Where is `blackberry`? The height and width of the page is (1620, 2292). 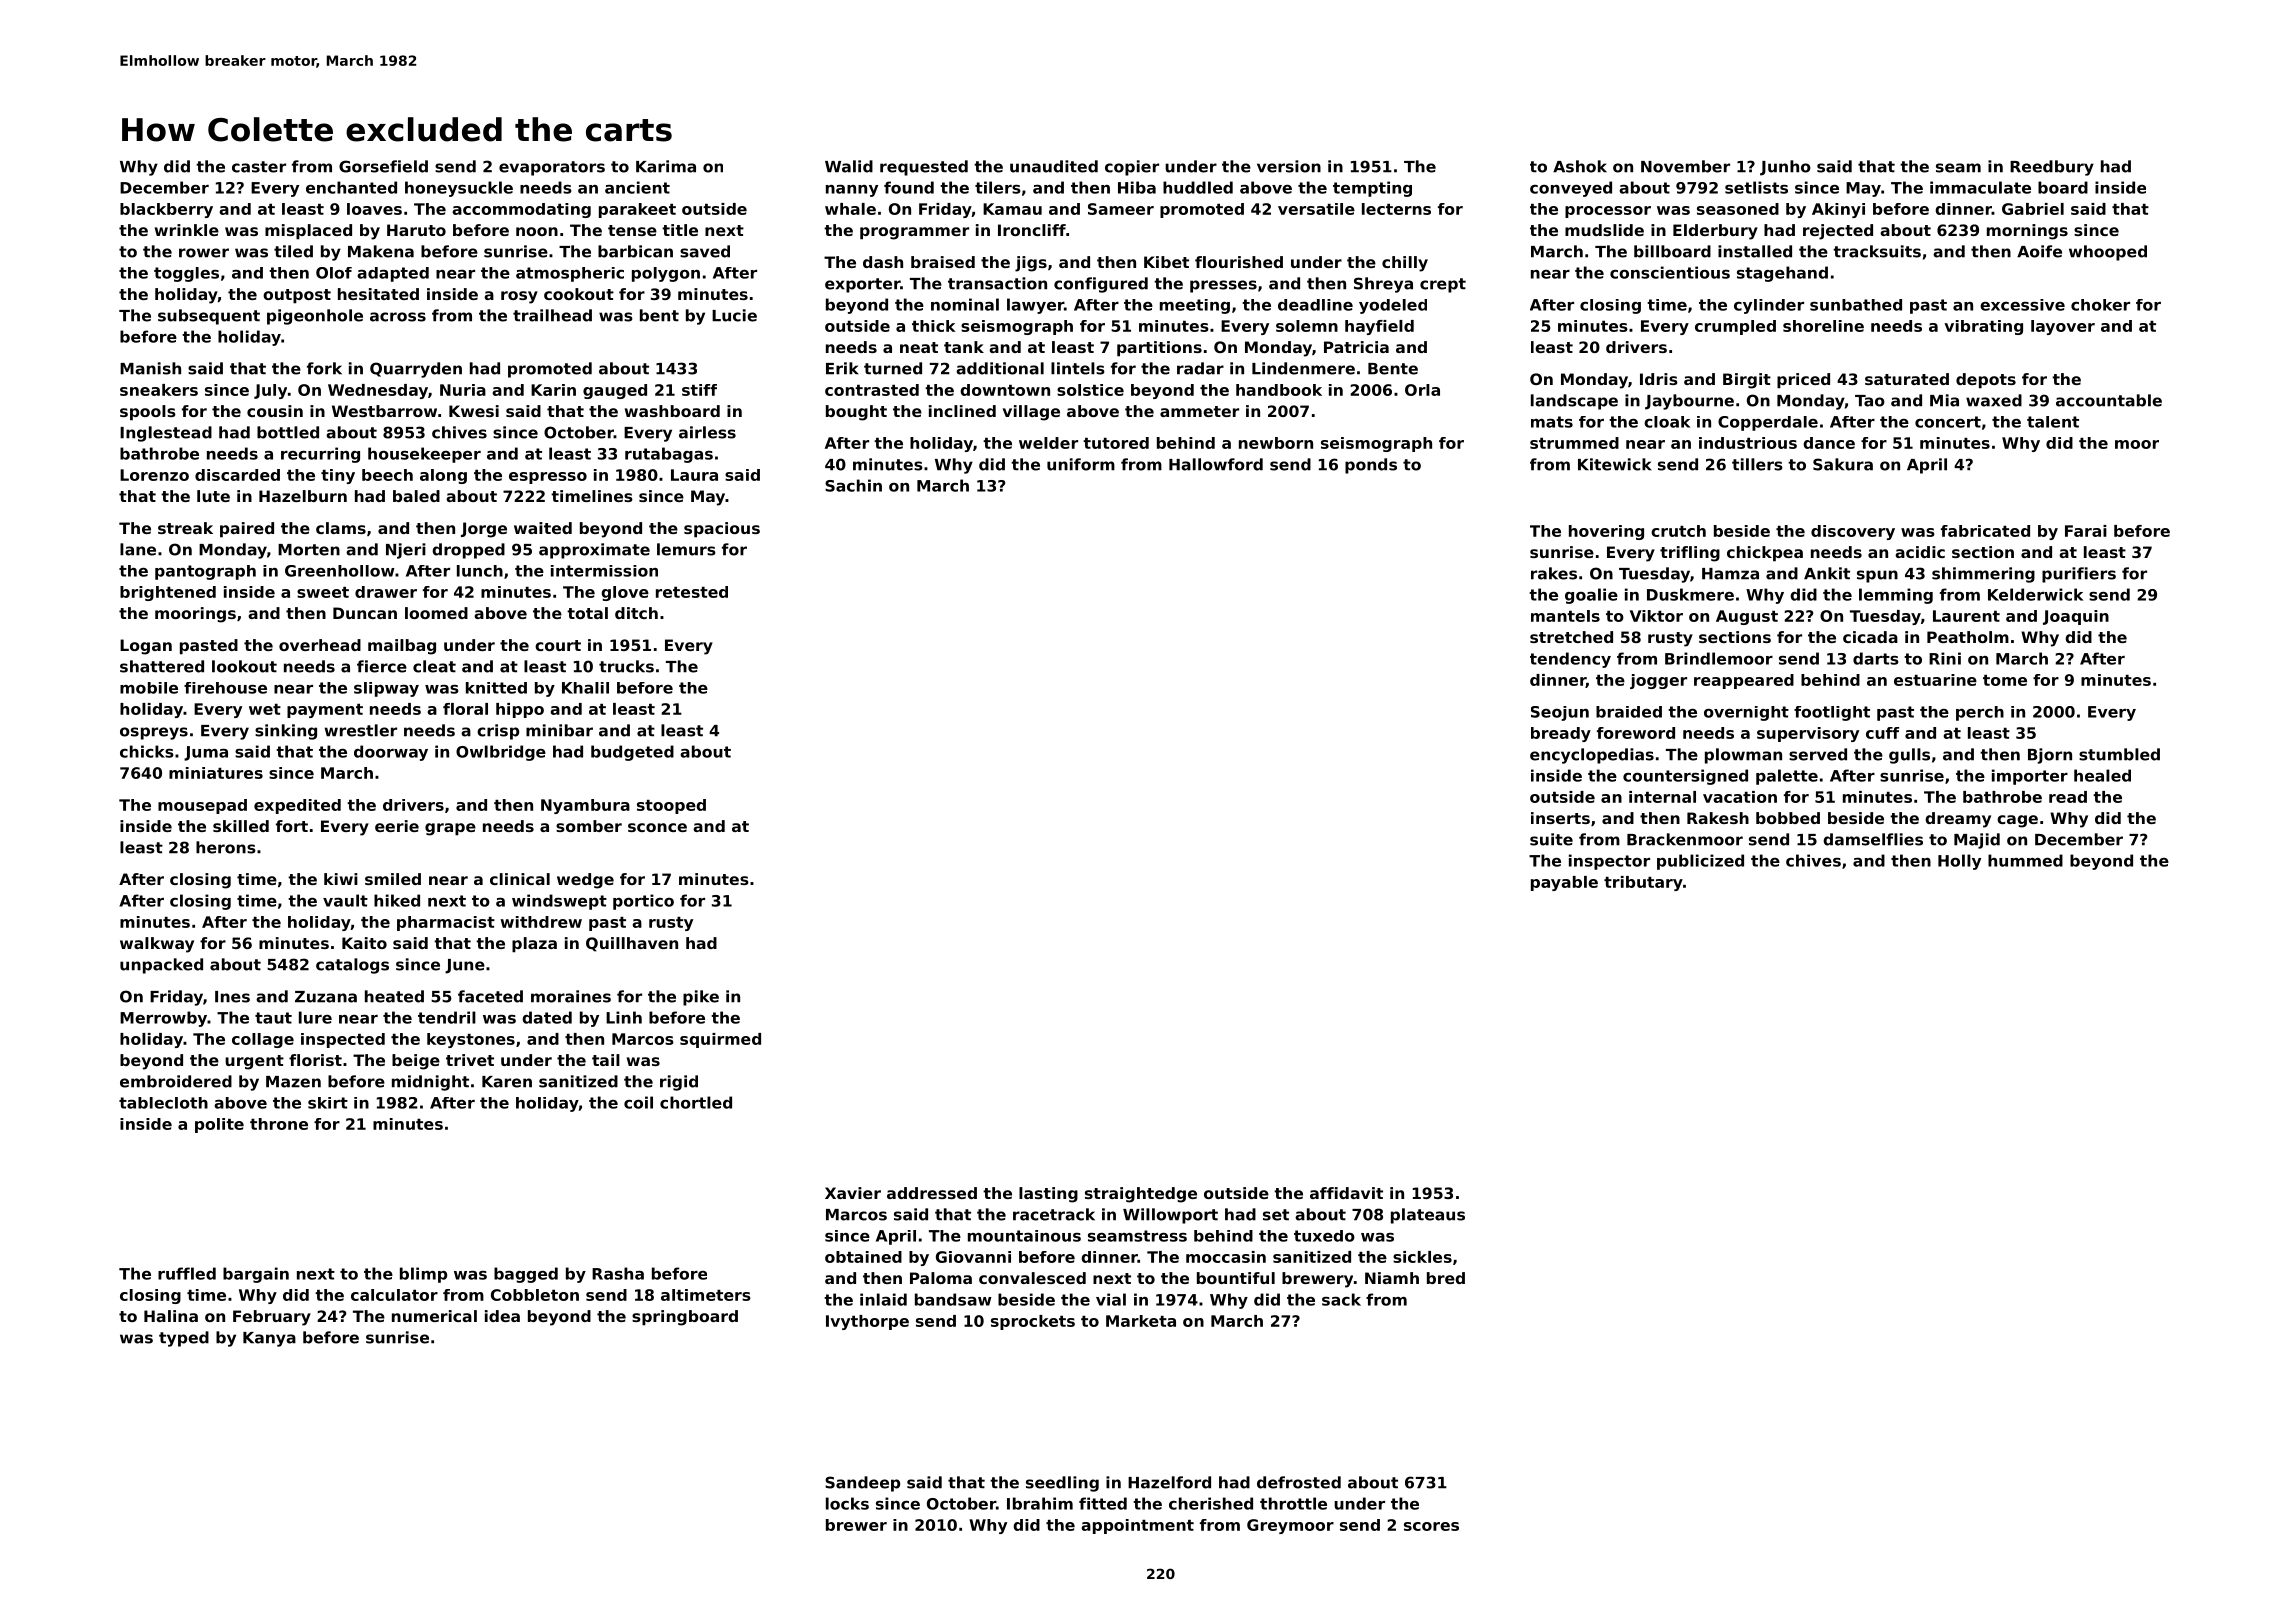
blackberry is located at coordinates (166, 210).
